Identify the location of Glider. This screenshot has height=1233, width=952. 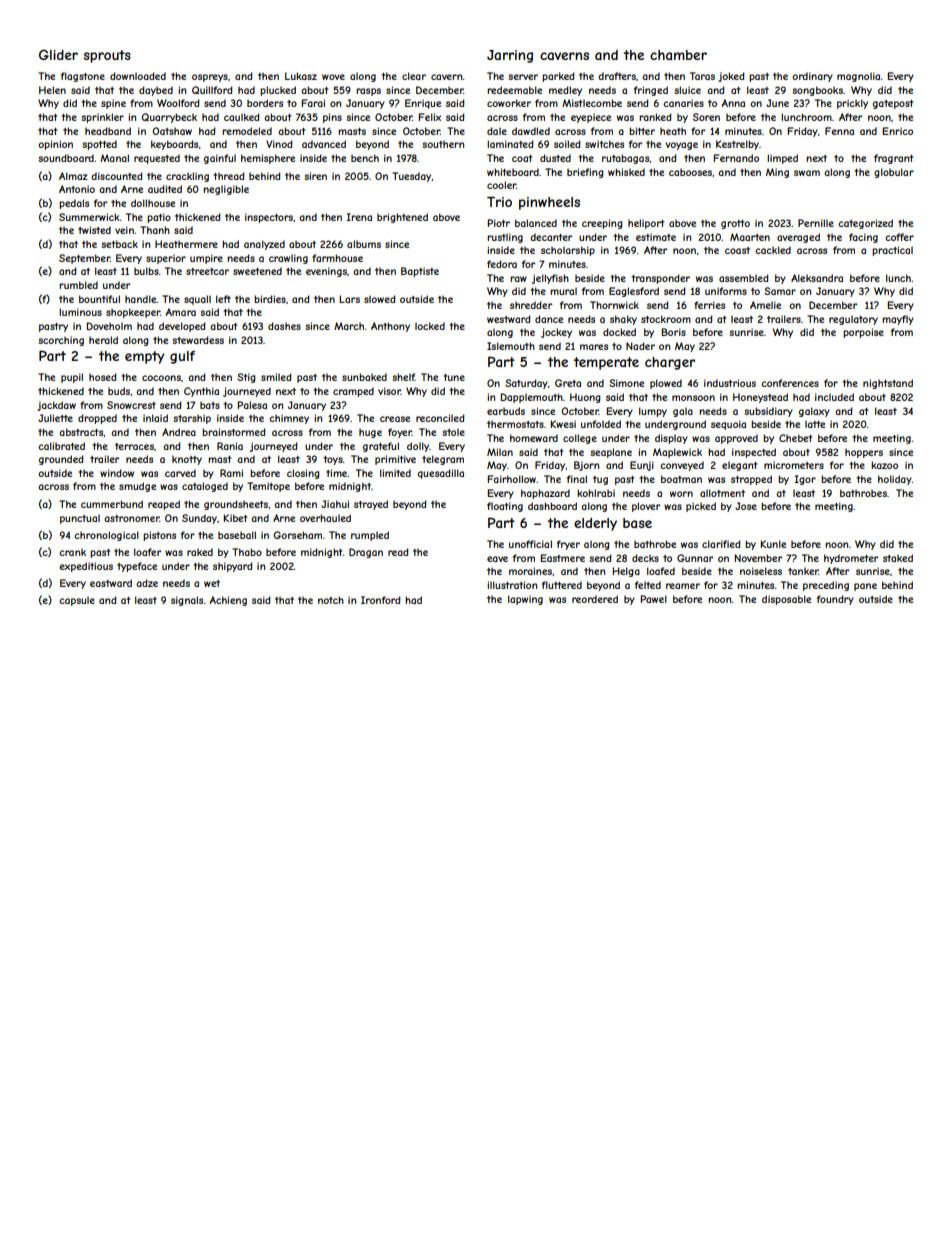
(58, 54).
